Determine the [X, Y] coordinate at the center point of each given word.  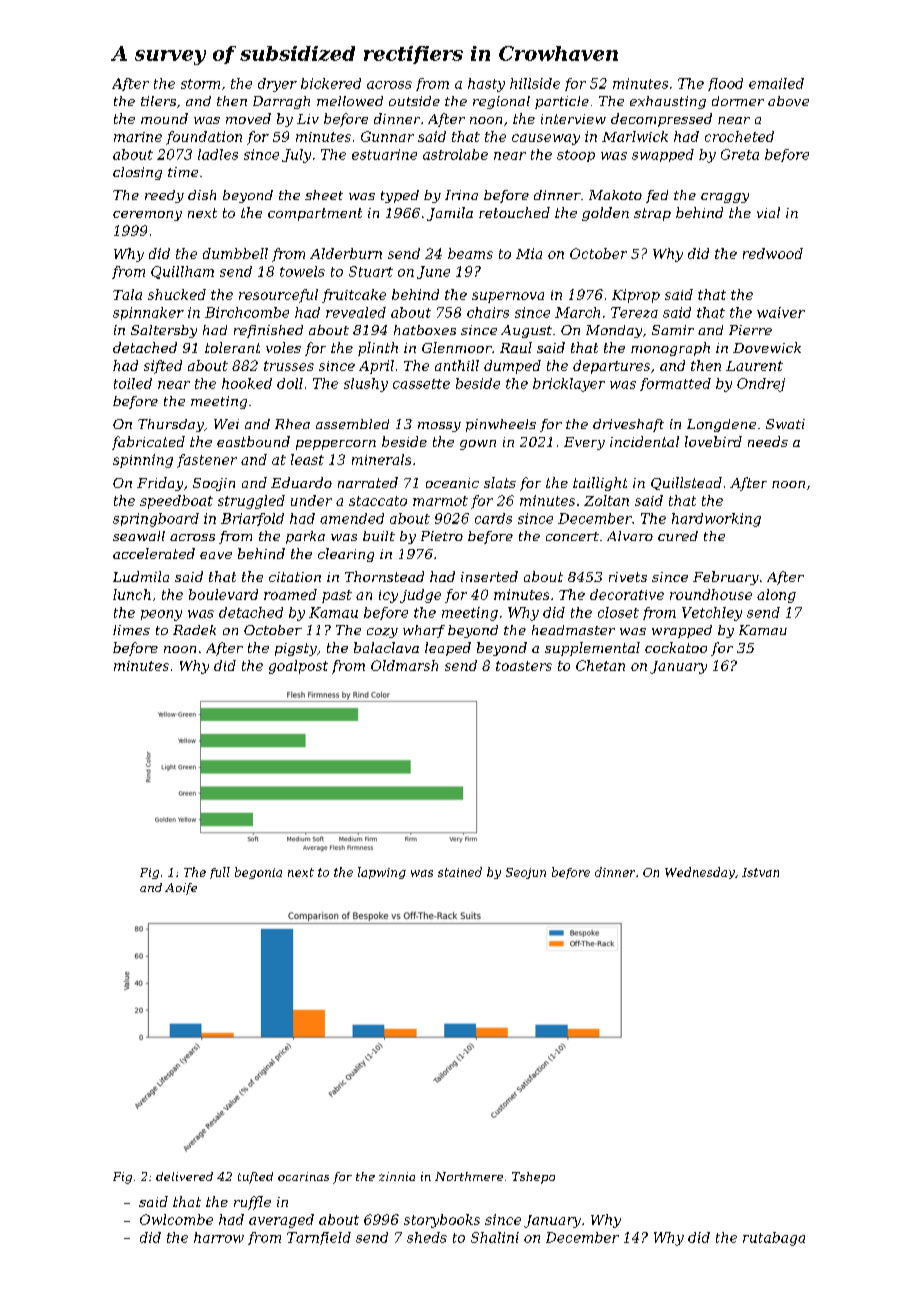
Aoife [181, 889]
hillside [535, 83]
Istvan [760, 872]
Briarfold [252, 519]
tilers [158, 101]
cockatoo [676, 647]
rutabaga [774, 1239]
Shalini [495, 1237]
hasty [486, 85]
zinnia [397, 1176]
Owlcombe [176, 1219]
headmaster [573, 630]
